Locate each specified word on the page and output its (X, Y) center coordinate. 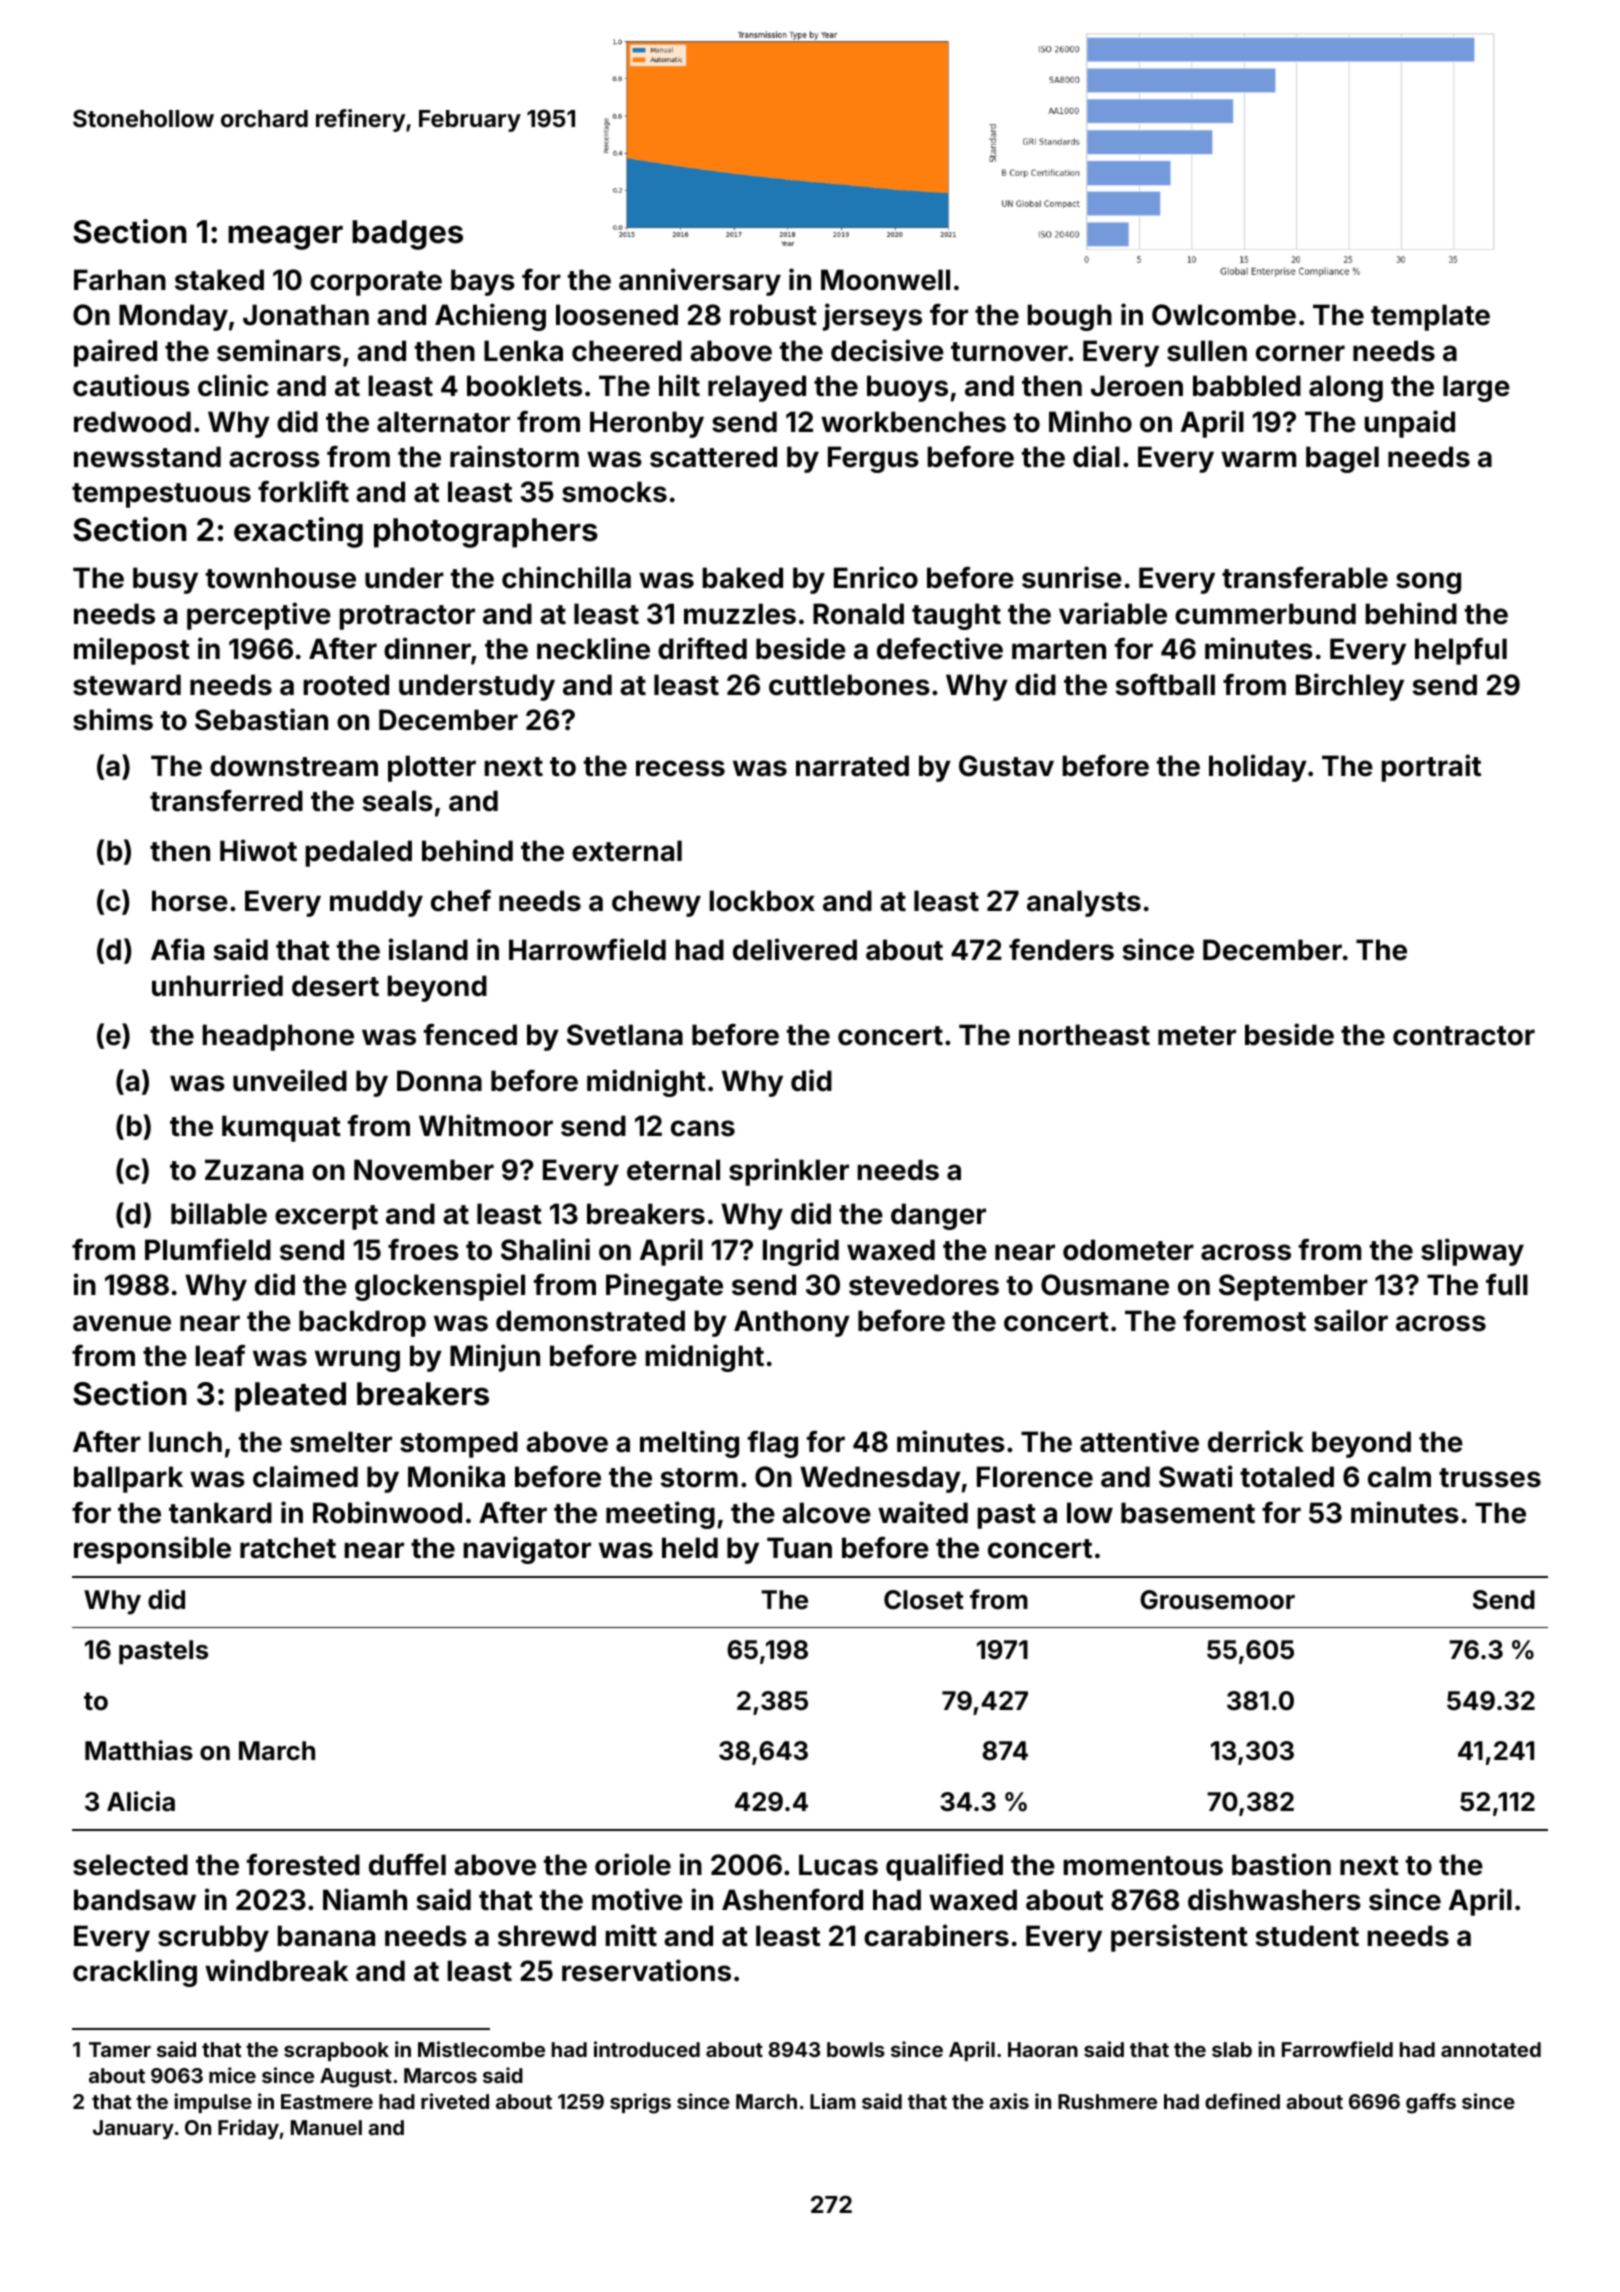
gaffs (1431, 2103)
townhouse (281, 578)
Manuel (326, 2127)
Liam (833, 2101)
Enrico (876, 577)
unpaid (1409, 424)
